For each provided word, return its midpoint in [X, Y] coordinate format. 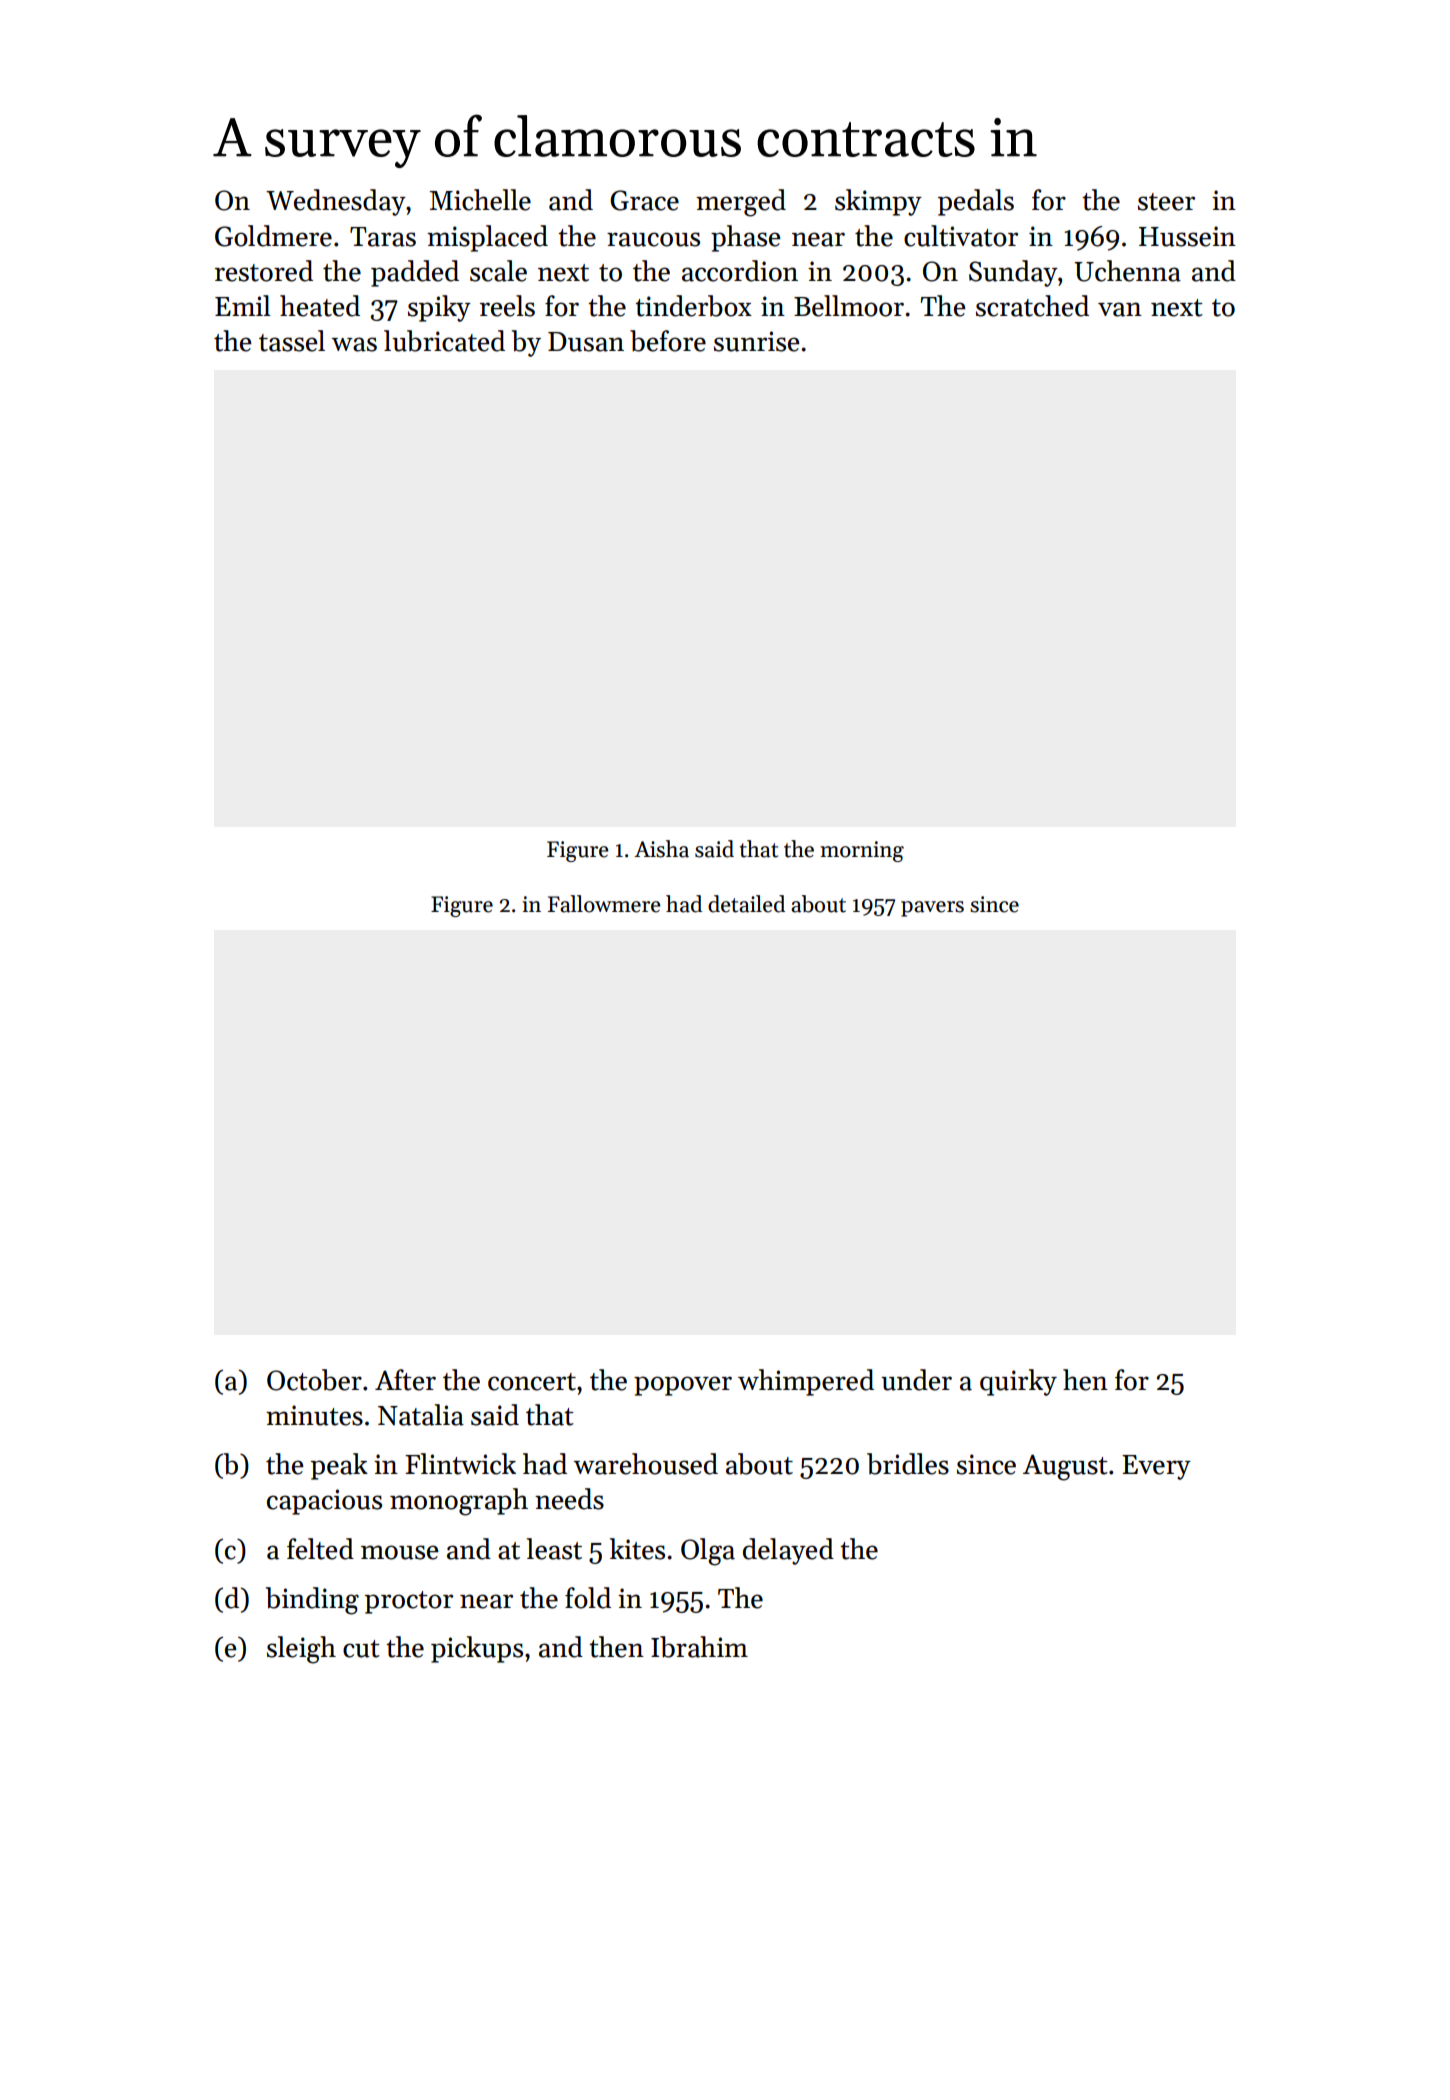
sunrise [757, 341]
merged [741, 203]
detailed [746, 904]
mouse [400, 1552]
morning [862, 851]
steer [1166, 202]
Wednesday [336, 202]
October [314, 1380]
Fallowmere [604, 904]
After [405, 1380]
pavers [932, 909]
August [1065, 1467]
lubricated [444, 341]
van [1120, 309]
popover [683, 1386]
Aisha [661, 849]
